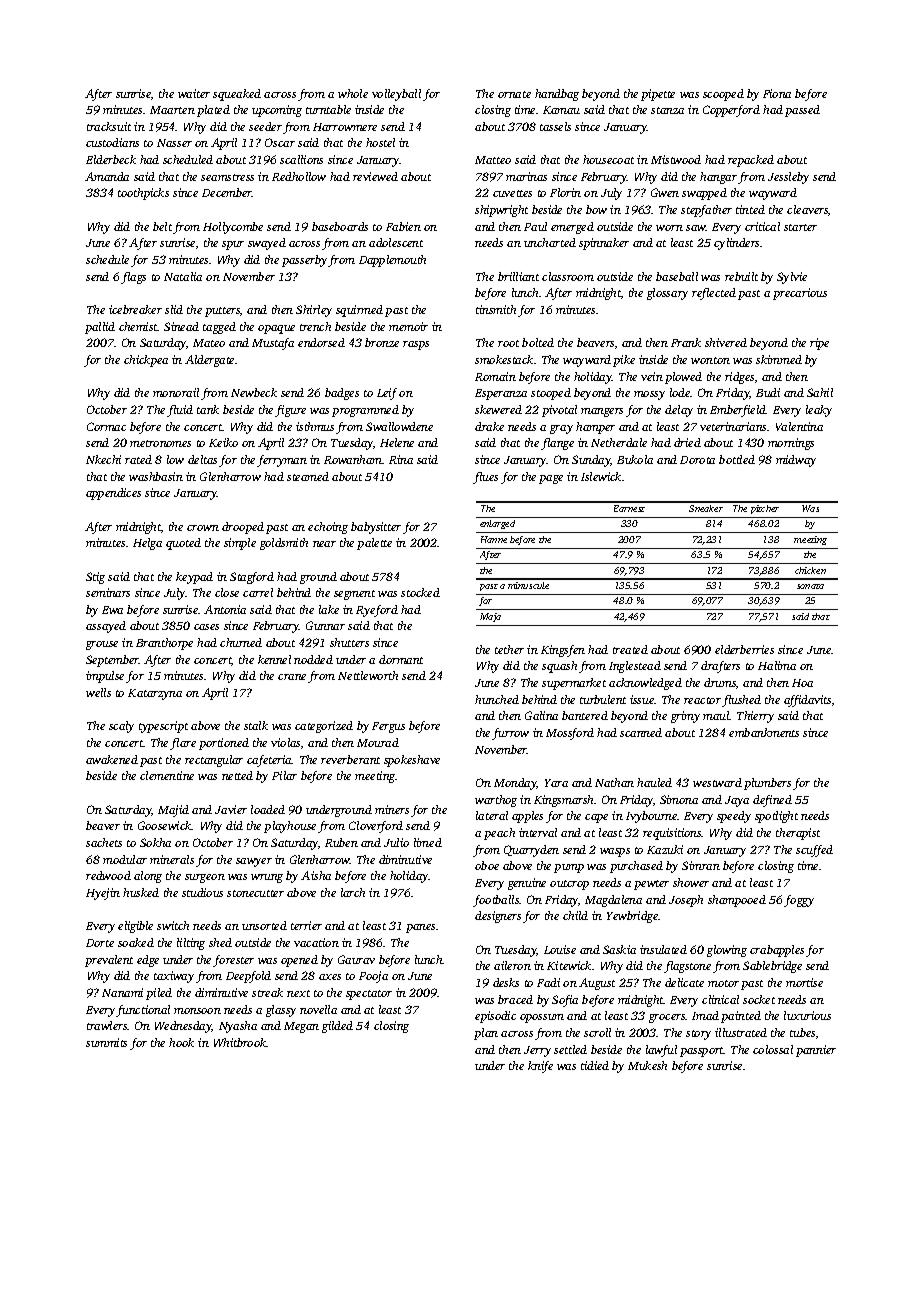 Image resolution: width=924 pixels, height=1308 pixels. What do you see at coordinates (380, 142) in the screenshot?
I see `hostel` at bounding box center [380, 142].
